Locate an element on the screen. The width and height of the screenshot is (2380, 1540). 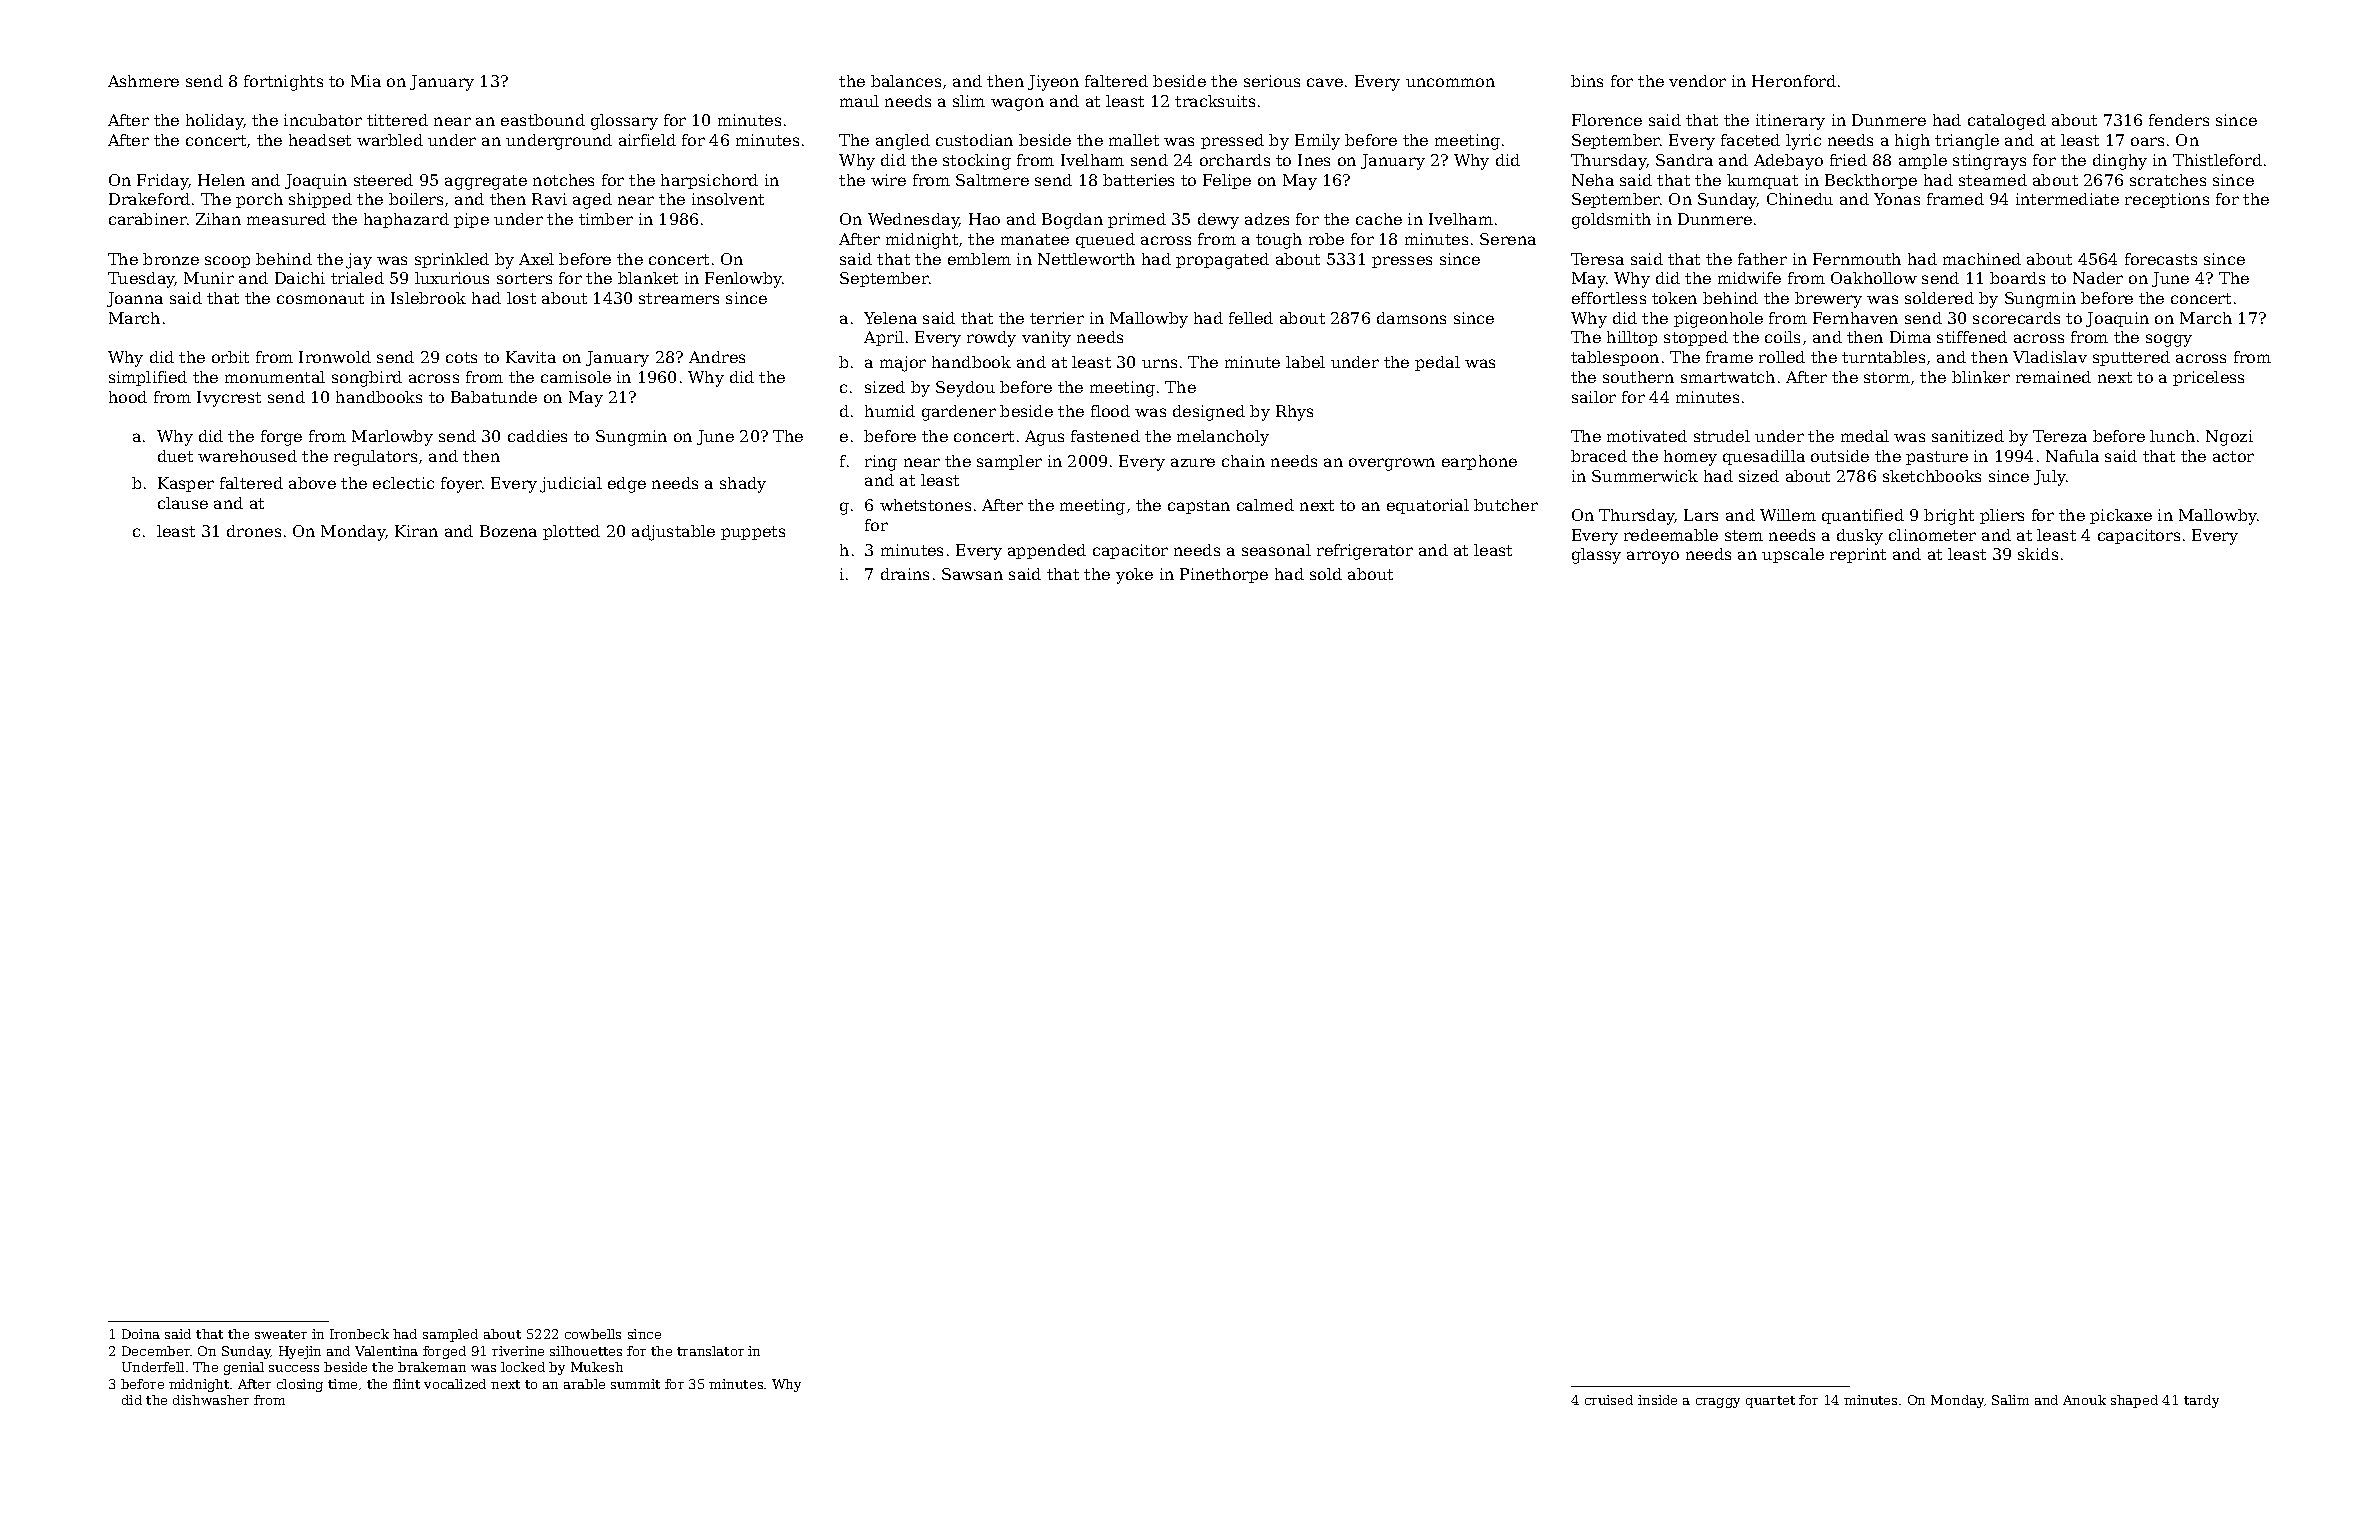
Axel is located at coordinates (536, 259).
